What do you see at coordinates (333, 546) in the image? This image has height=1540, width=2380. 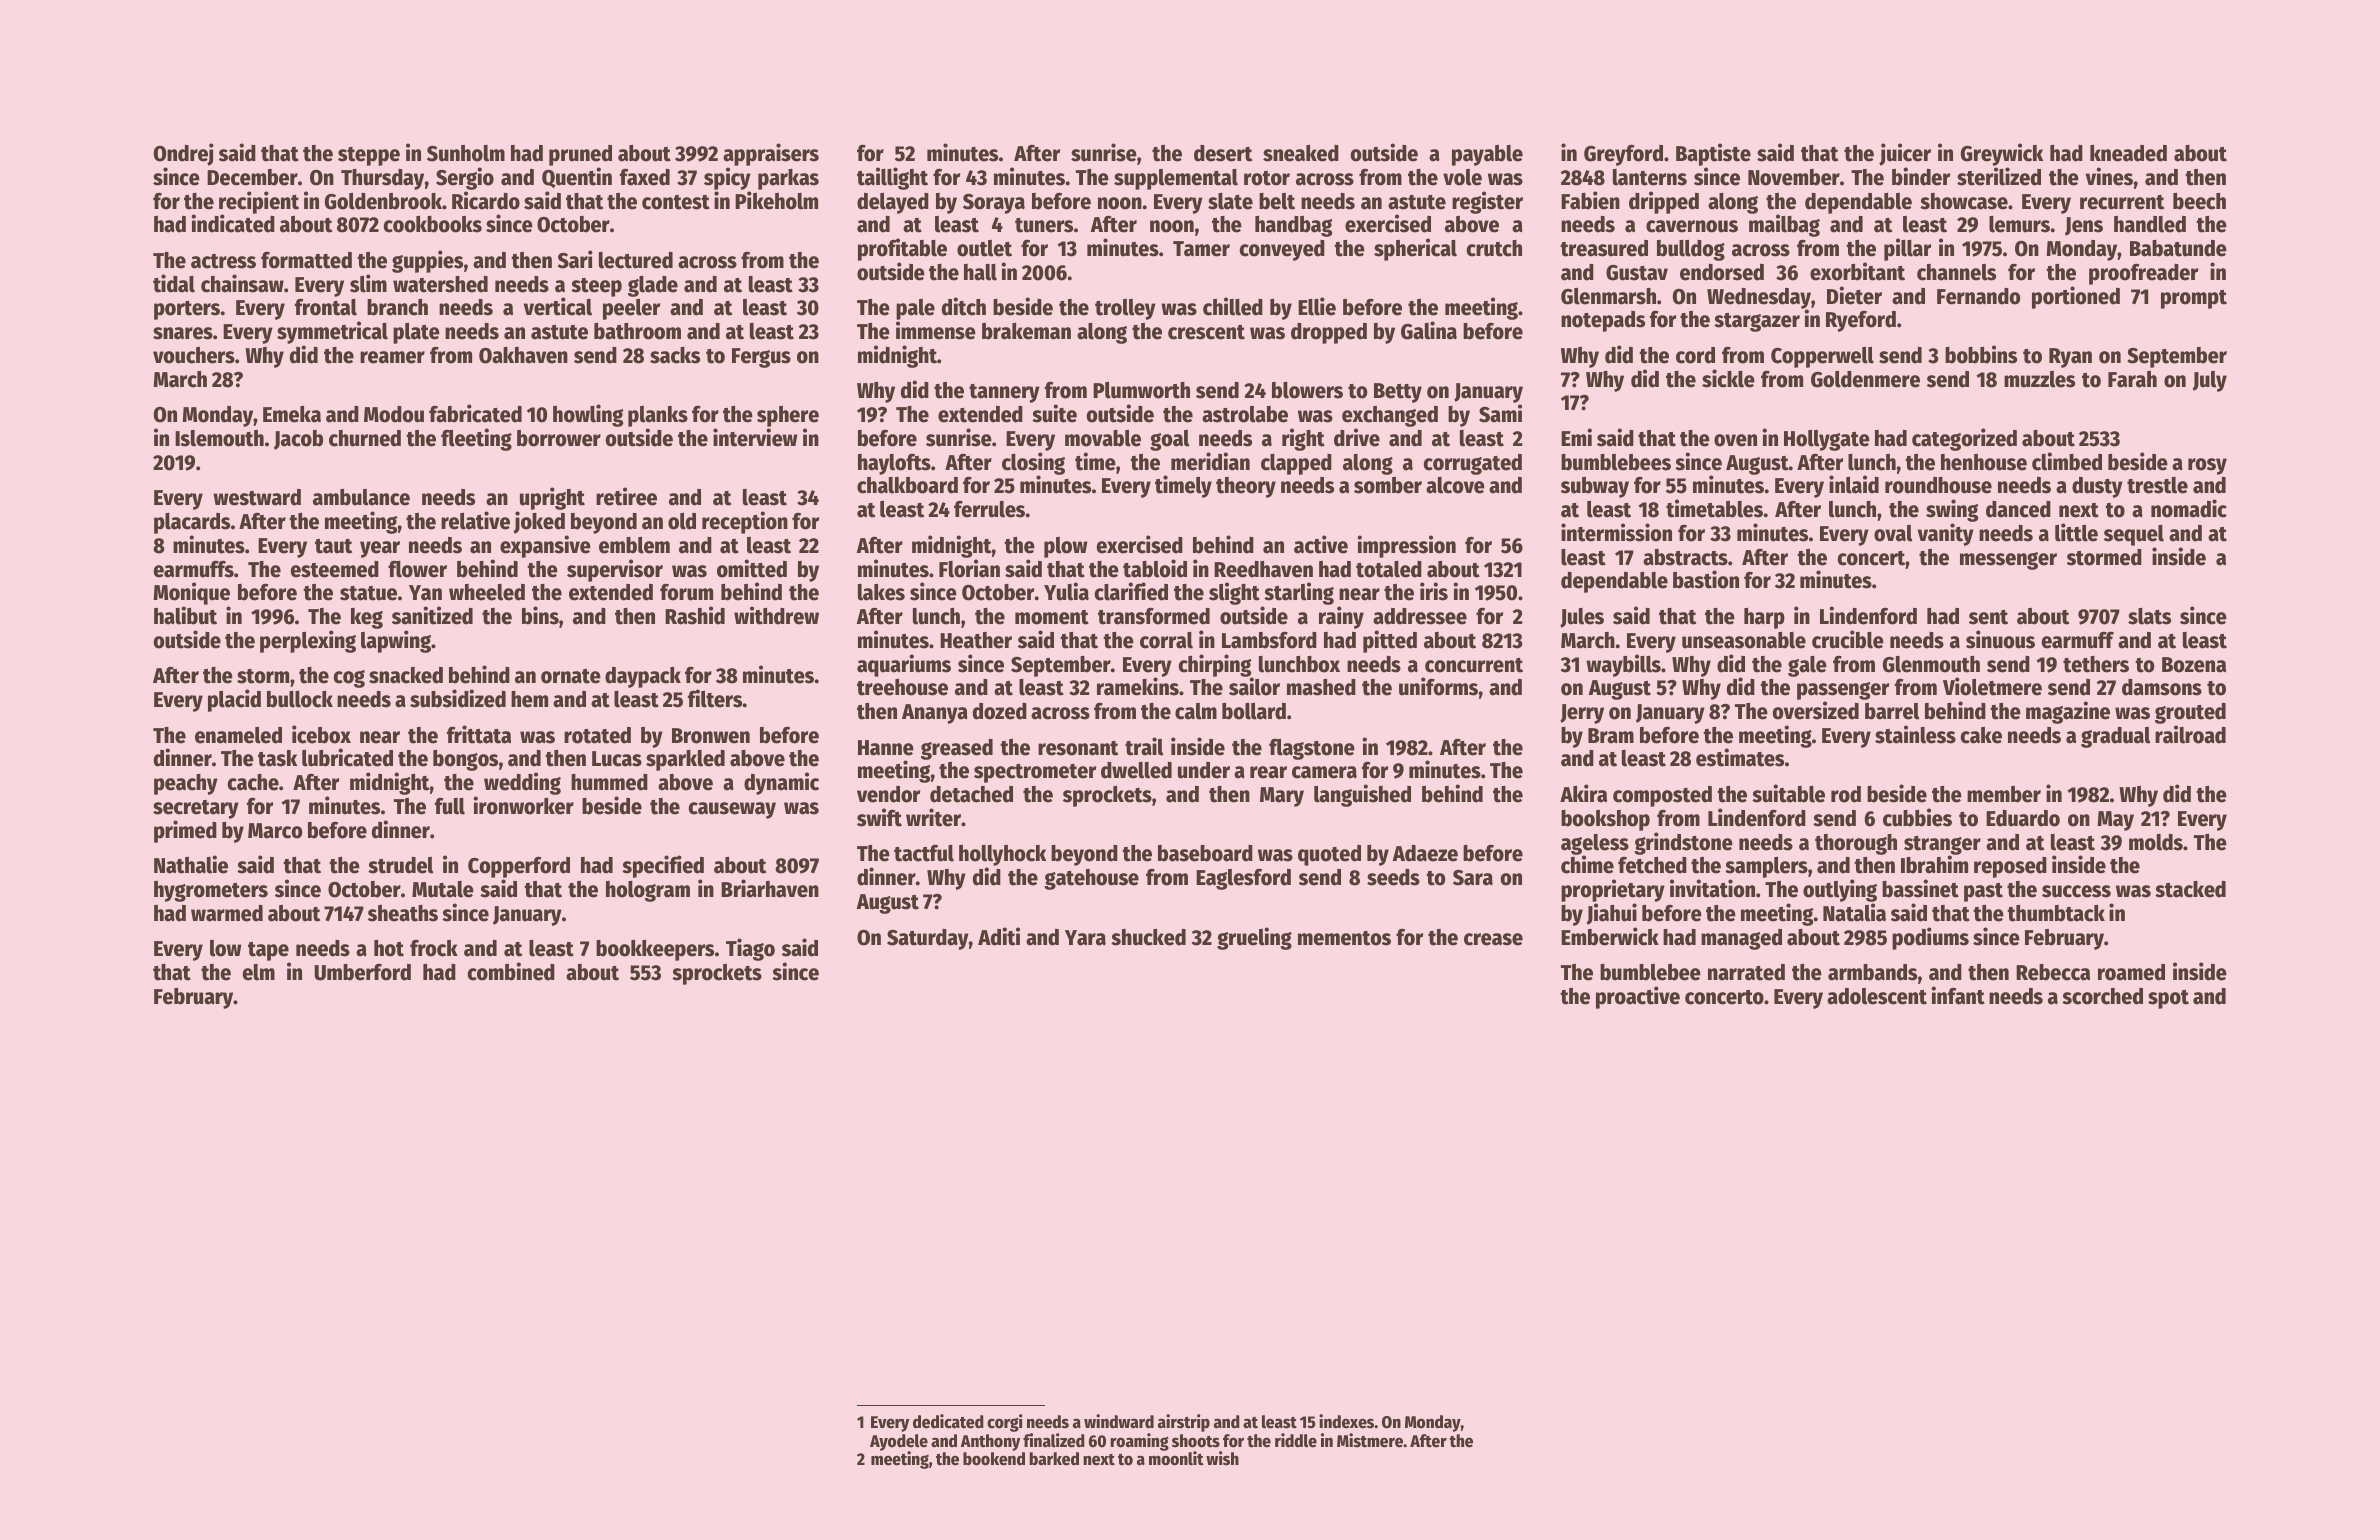 I see `taut` at bounding box center [333, 546].
